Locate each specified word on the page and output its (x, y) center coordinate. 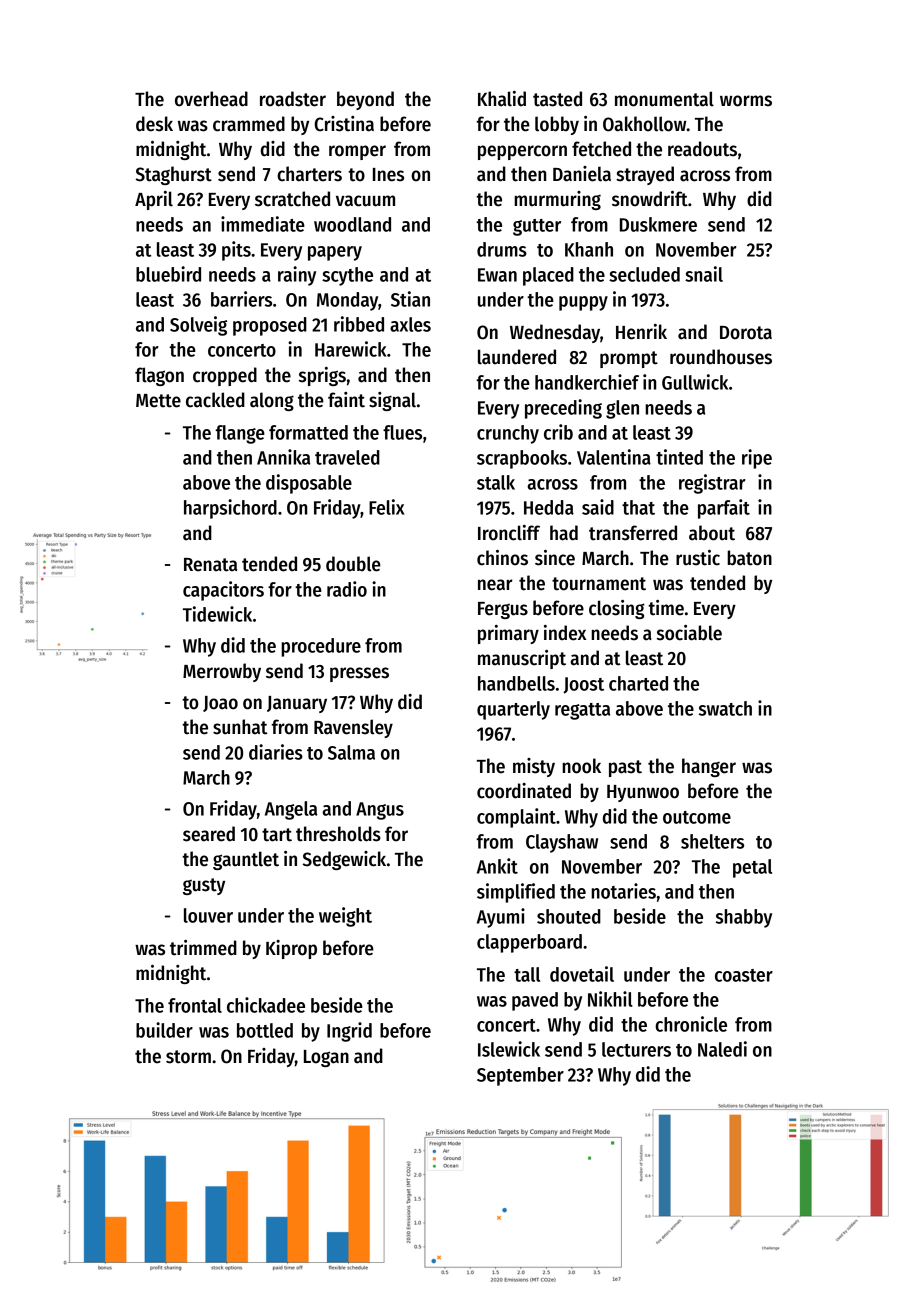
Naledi (722, 1049)
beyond (365, 100)
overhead (211, 99)
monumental (664, 99)
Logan (326, 1058)
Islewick (509, 1049)
